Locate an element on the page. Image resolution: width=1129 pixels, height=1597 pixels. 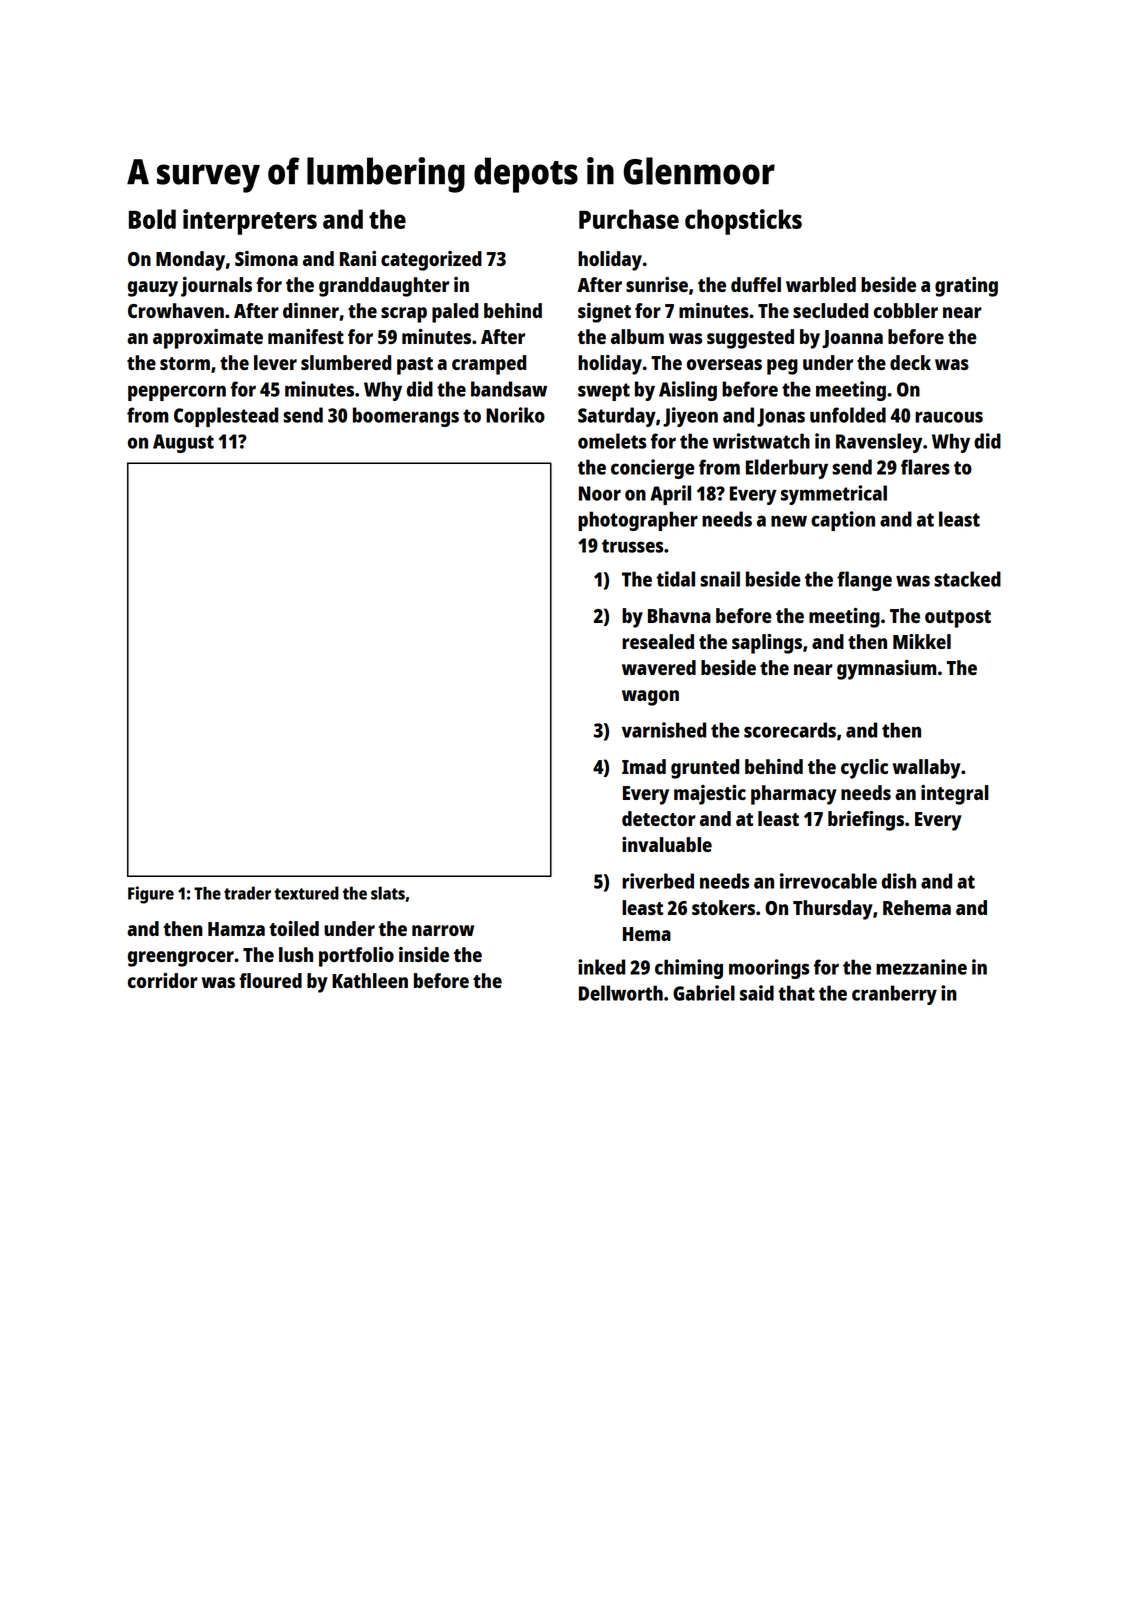
Dellworth is located at coordinates (621, 993).
